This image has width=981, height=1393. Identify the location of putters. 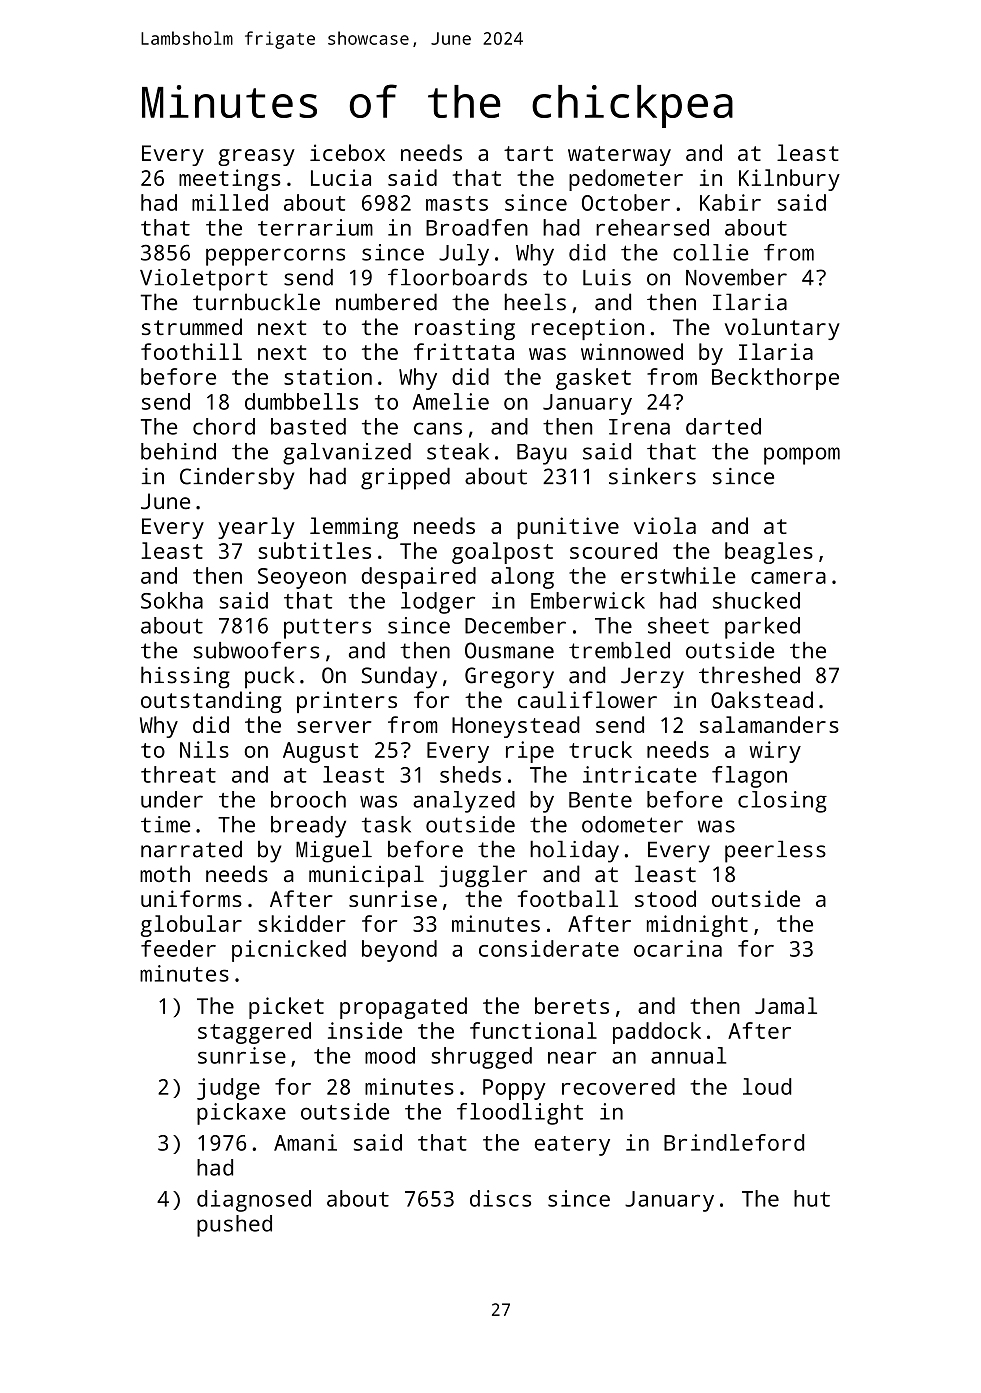
(327, 629).
